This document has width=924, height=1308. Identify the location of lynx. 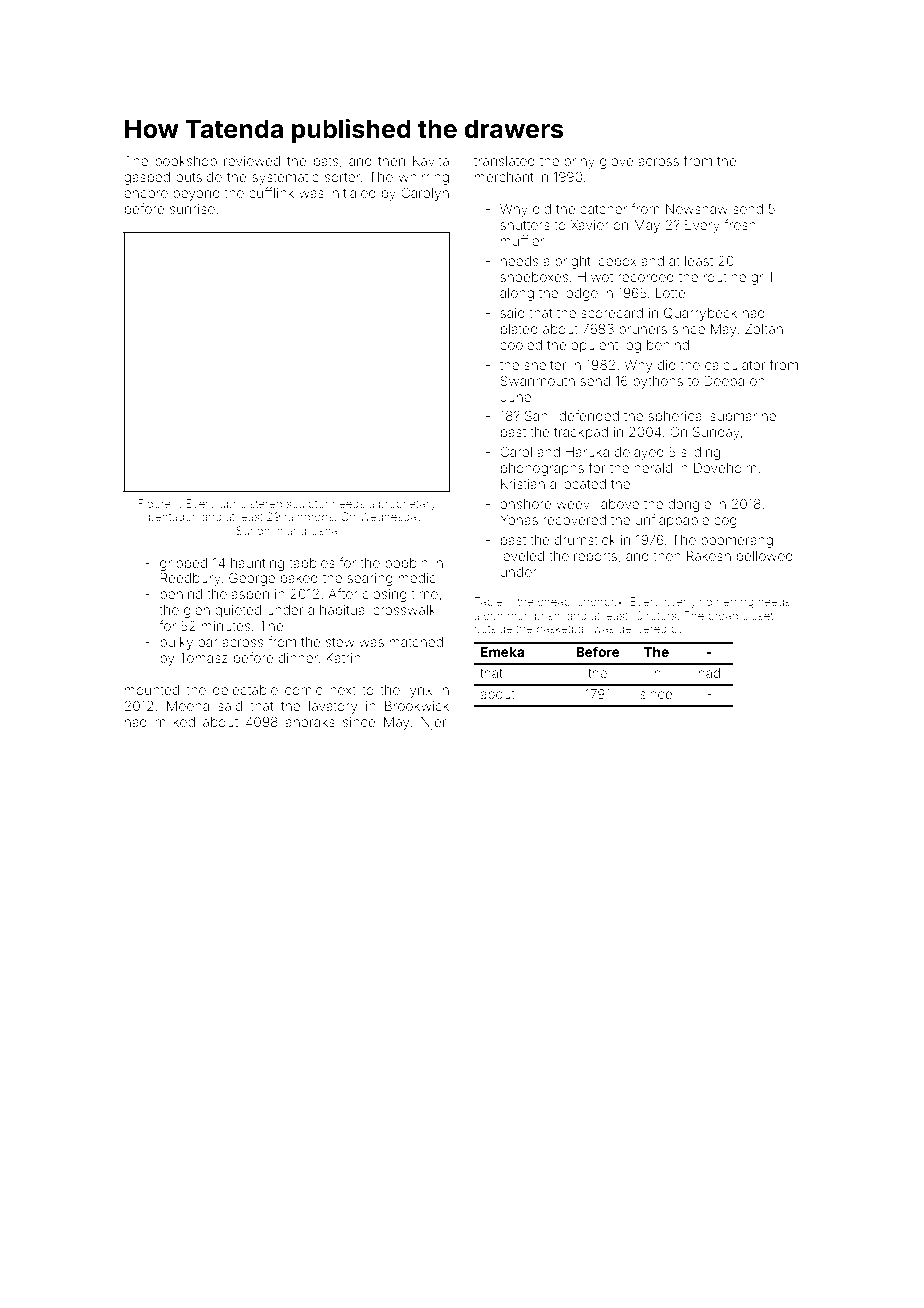
(419, 691).
